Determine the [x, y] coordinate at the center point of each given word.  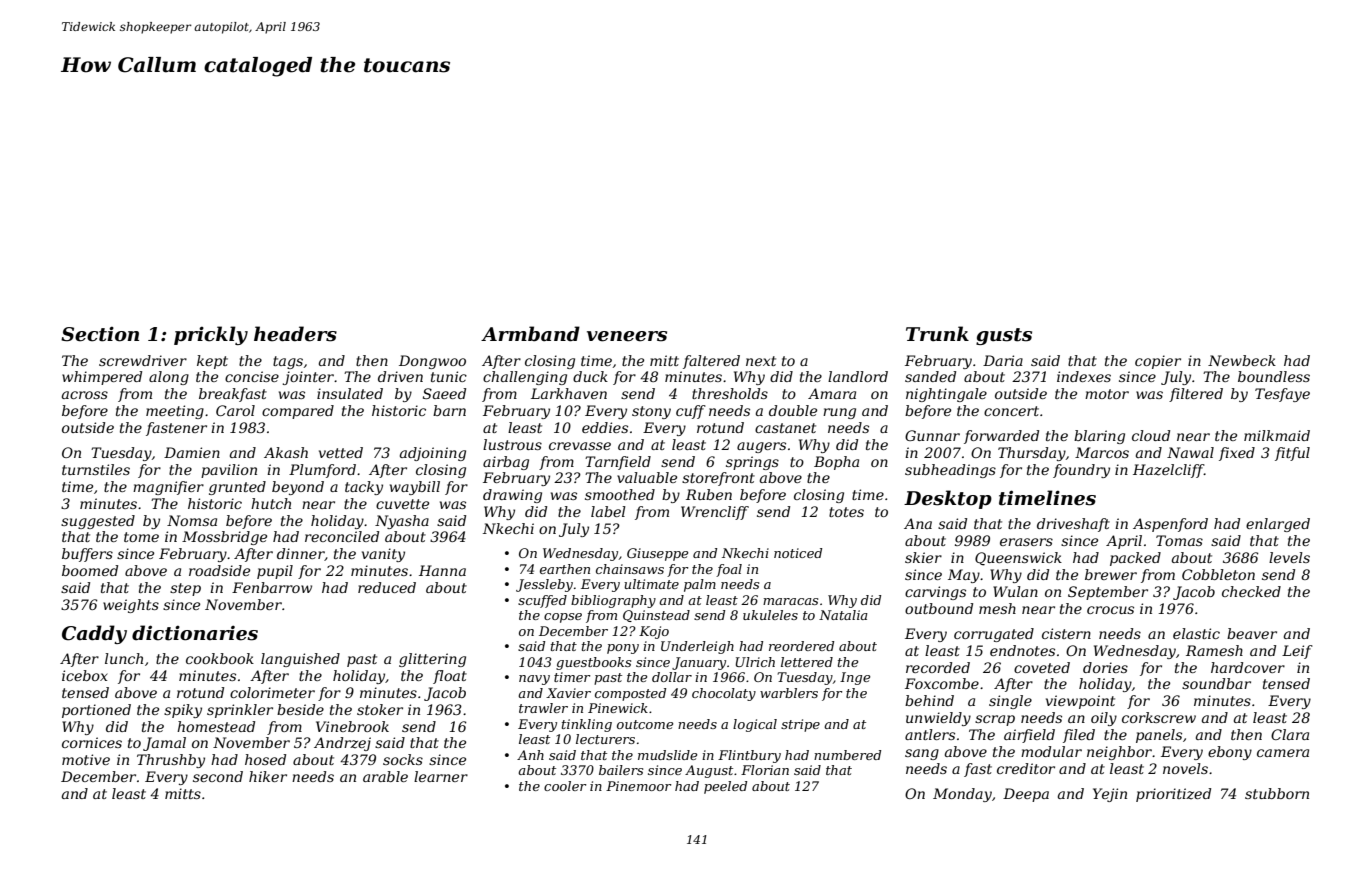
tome [141, 537]
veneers [627, 336]
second [218, 776]
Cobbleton [1218, 574]
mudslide [667, 755]
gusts [1004, 336]
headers [295, 334]
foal [729, 570]
